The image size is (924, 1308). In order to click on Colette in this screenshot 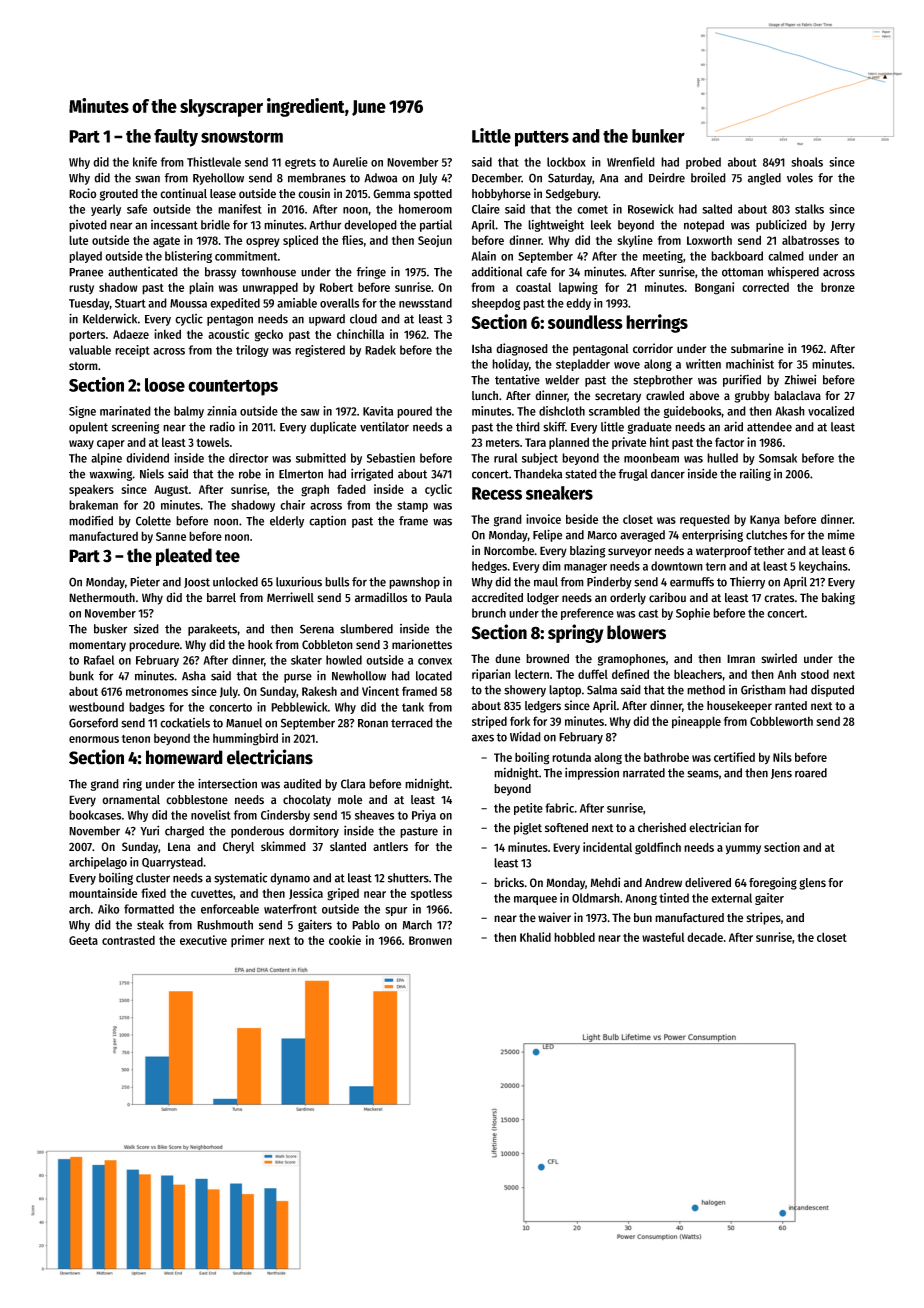, I will do `click(153, 521)`.
